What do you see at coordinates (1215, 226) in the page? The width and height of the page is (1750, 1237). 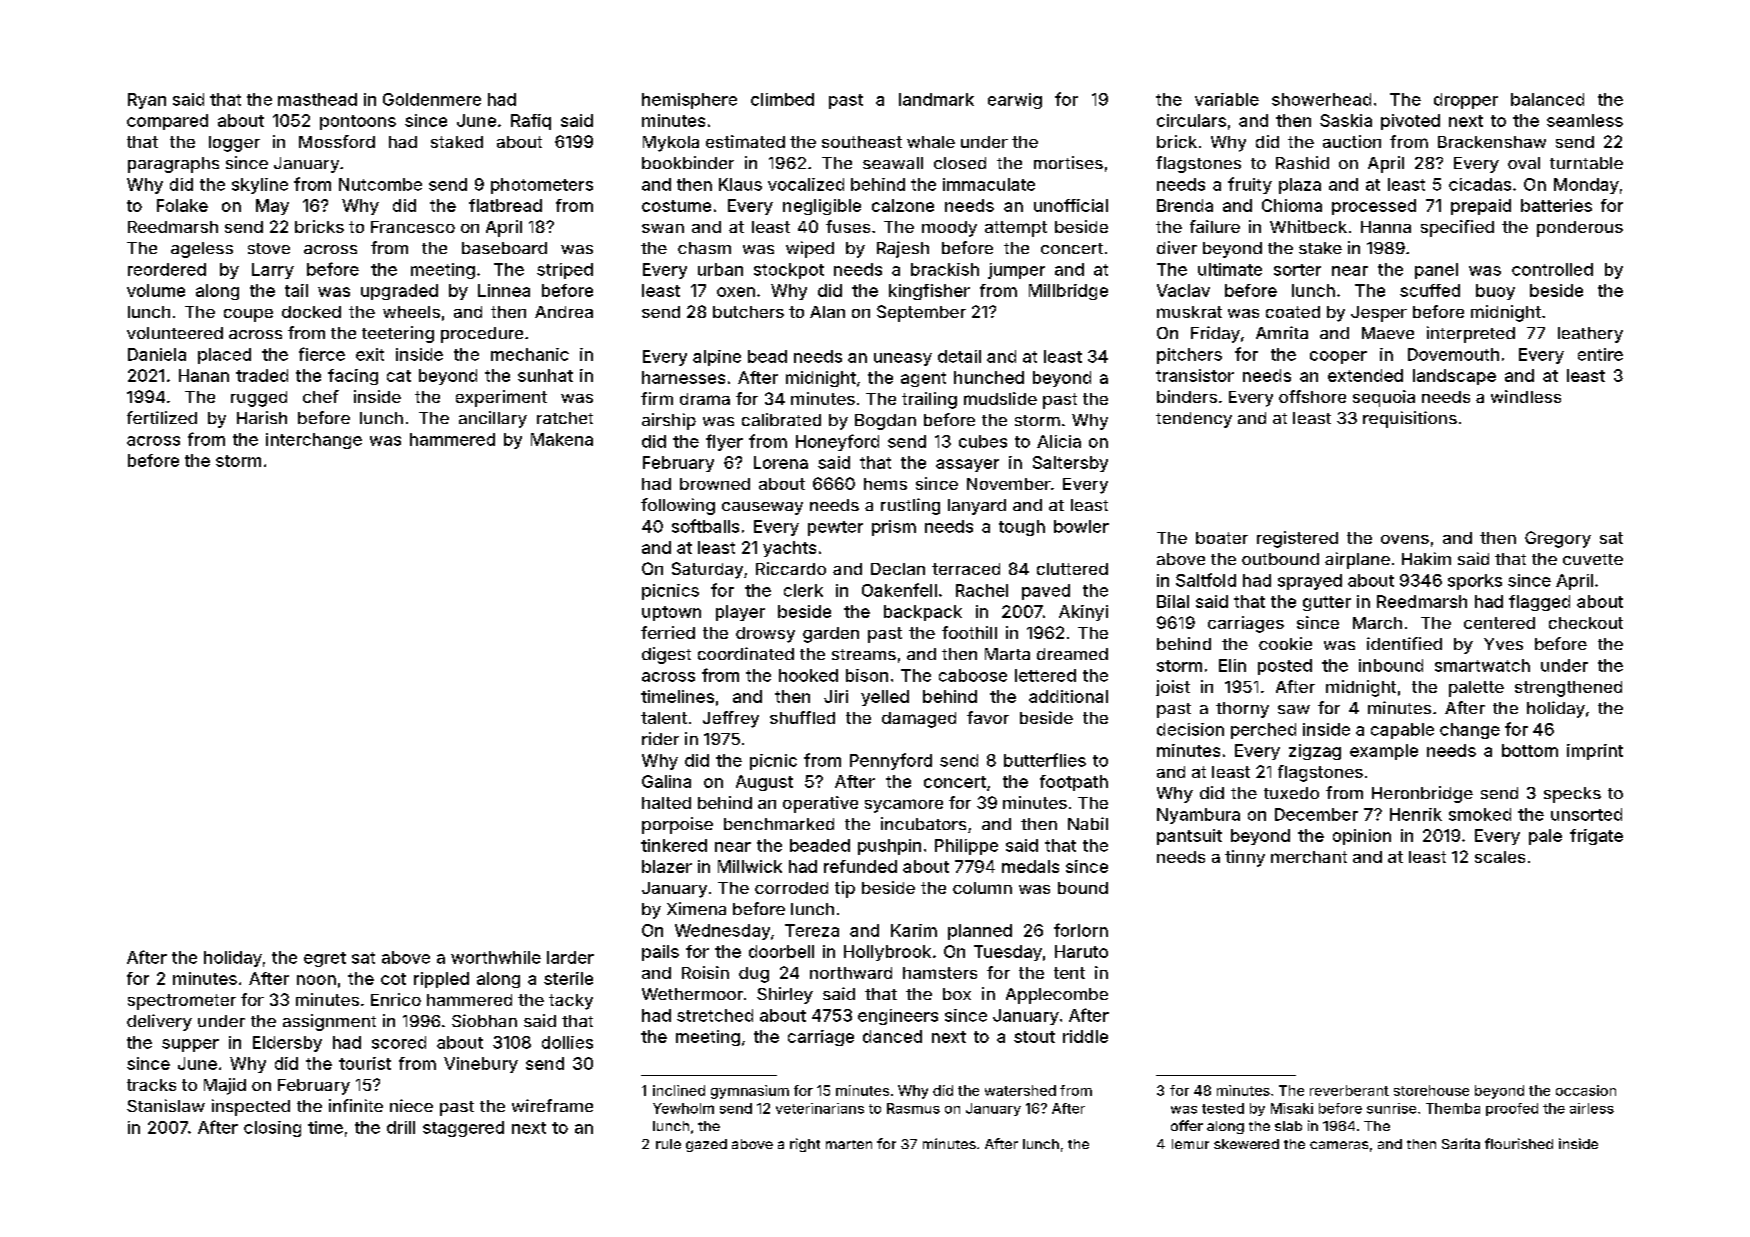 I see `failure` at bounding box center [1215, 226].
